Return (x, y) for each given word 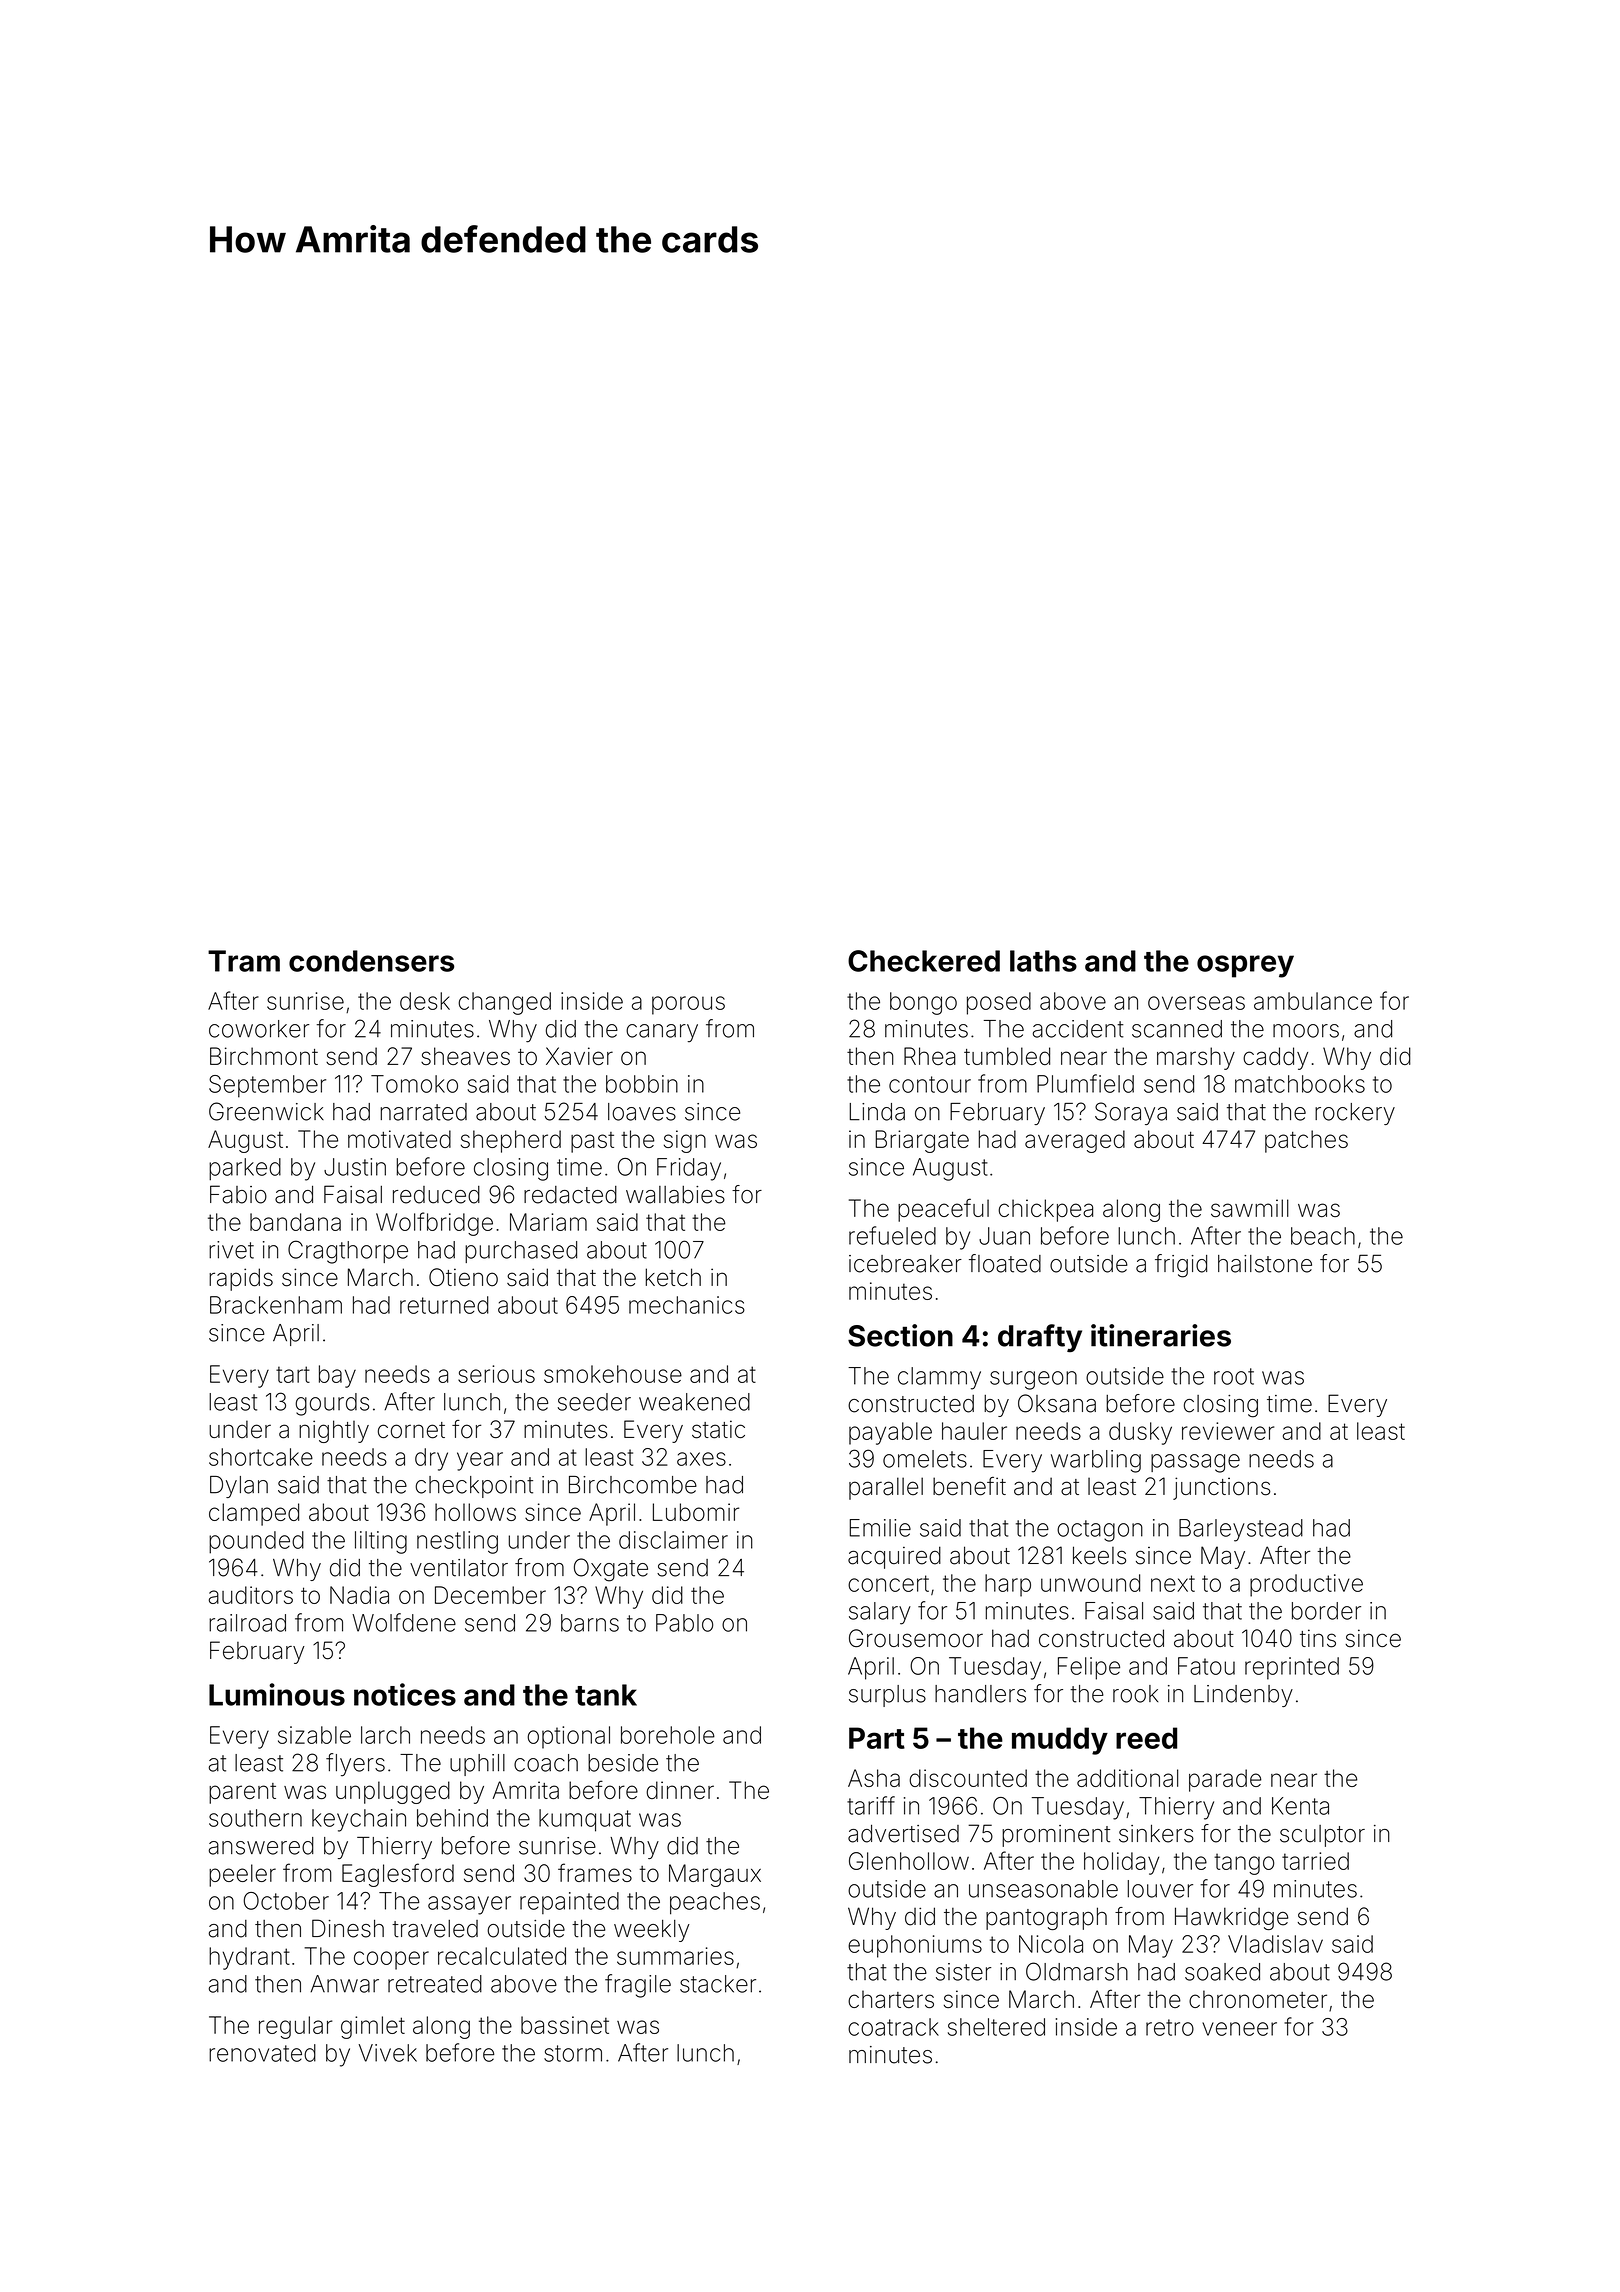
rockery (1355, 1114)
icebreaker (905, 1264)
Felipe (1089, 1668)
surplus (887, 1696)
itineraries (1161, 1335)
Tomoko (414, 1084)
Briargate (922, 1141)
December (490, 1595)
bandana (295, 1222)
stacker (718, 1984)
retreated (435, 1984)
